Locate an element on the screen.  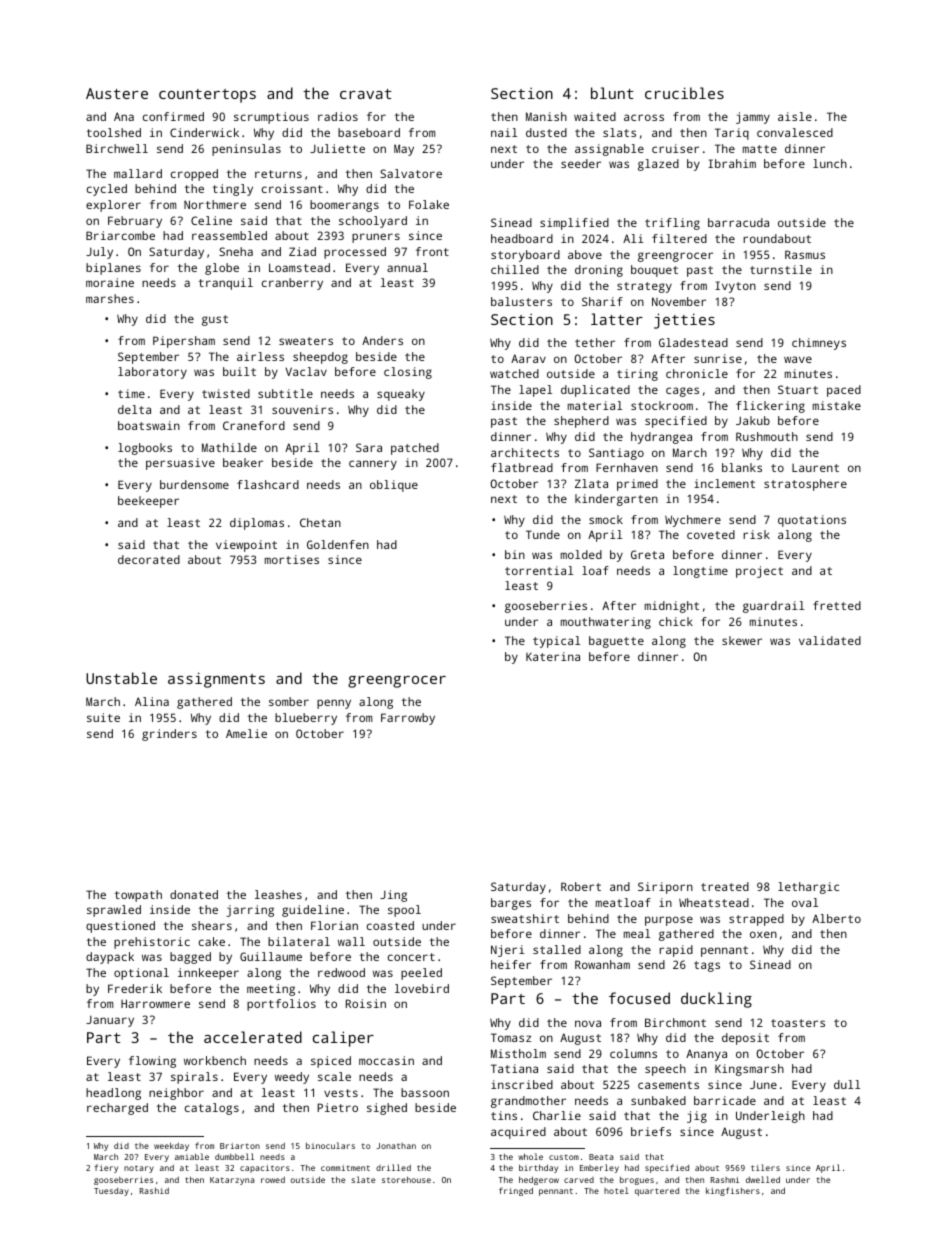
trifling is located at coordinates (672, 224).
